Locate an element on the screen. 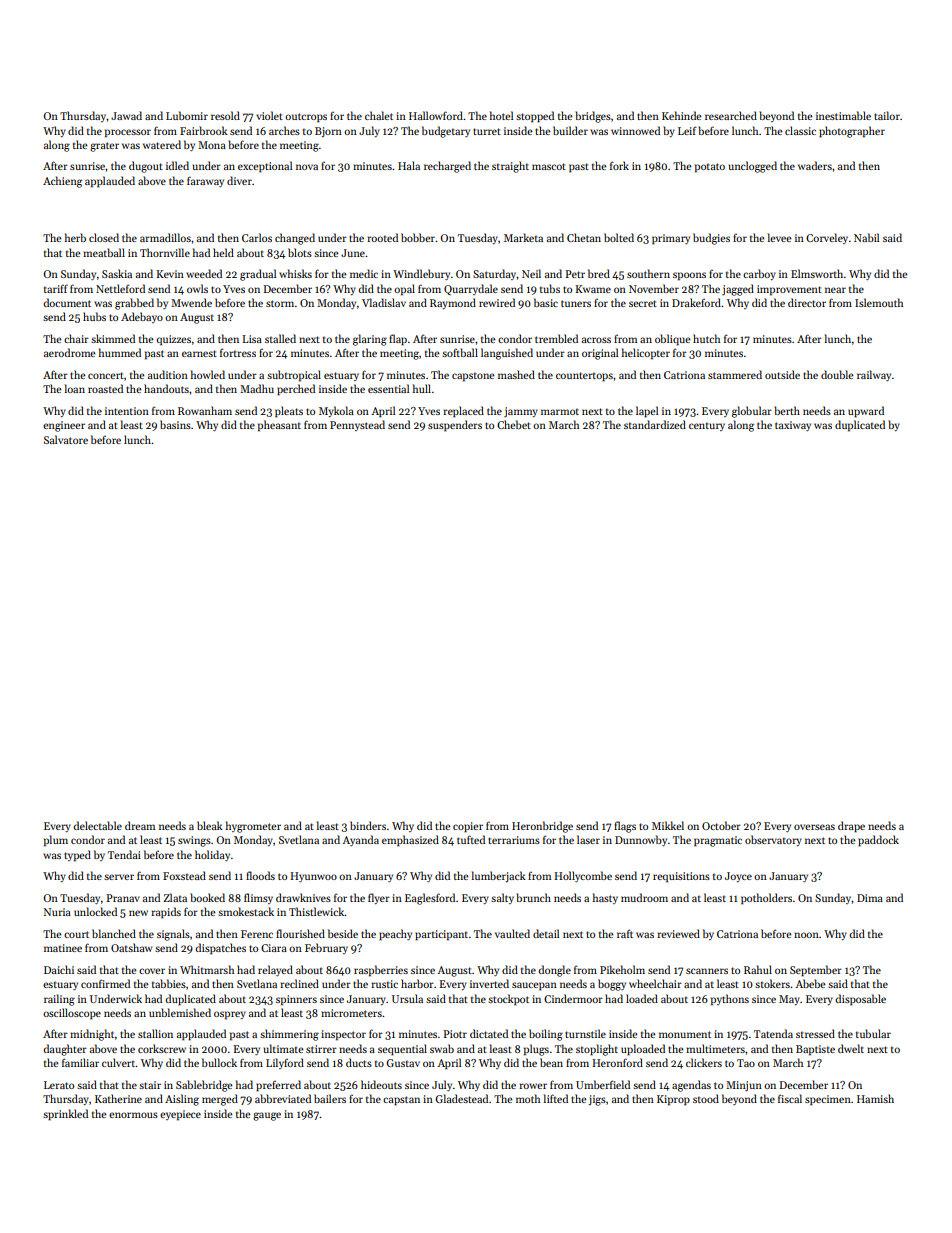 The height and width of the screenshot is (1233, 952). hygrometer is located at coordinates (253, 827).
